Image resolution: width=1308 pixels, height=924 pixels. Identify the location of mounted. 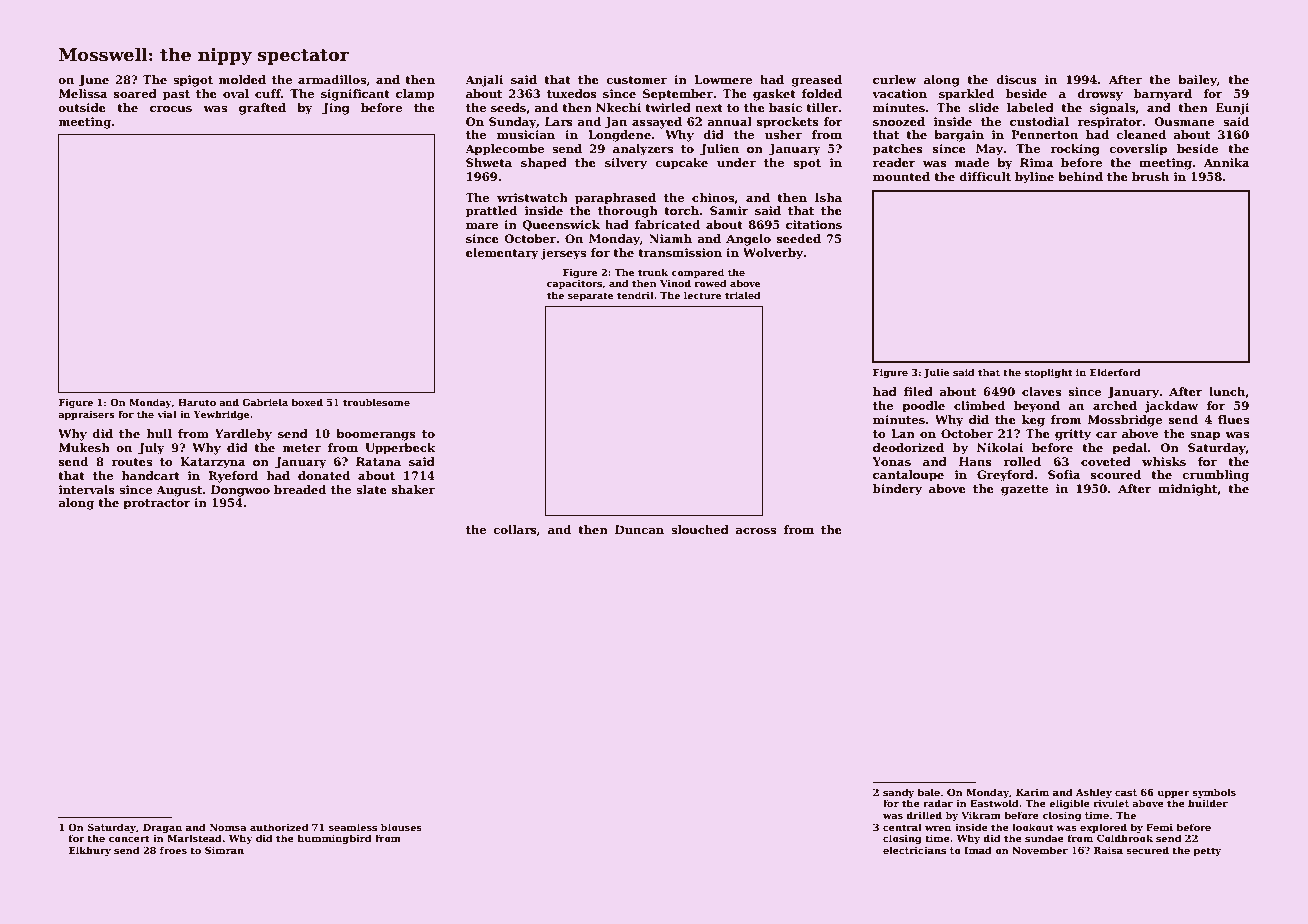
(901, 176).
